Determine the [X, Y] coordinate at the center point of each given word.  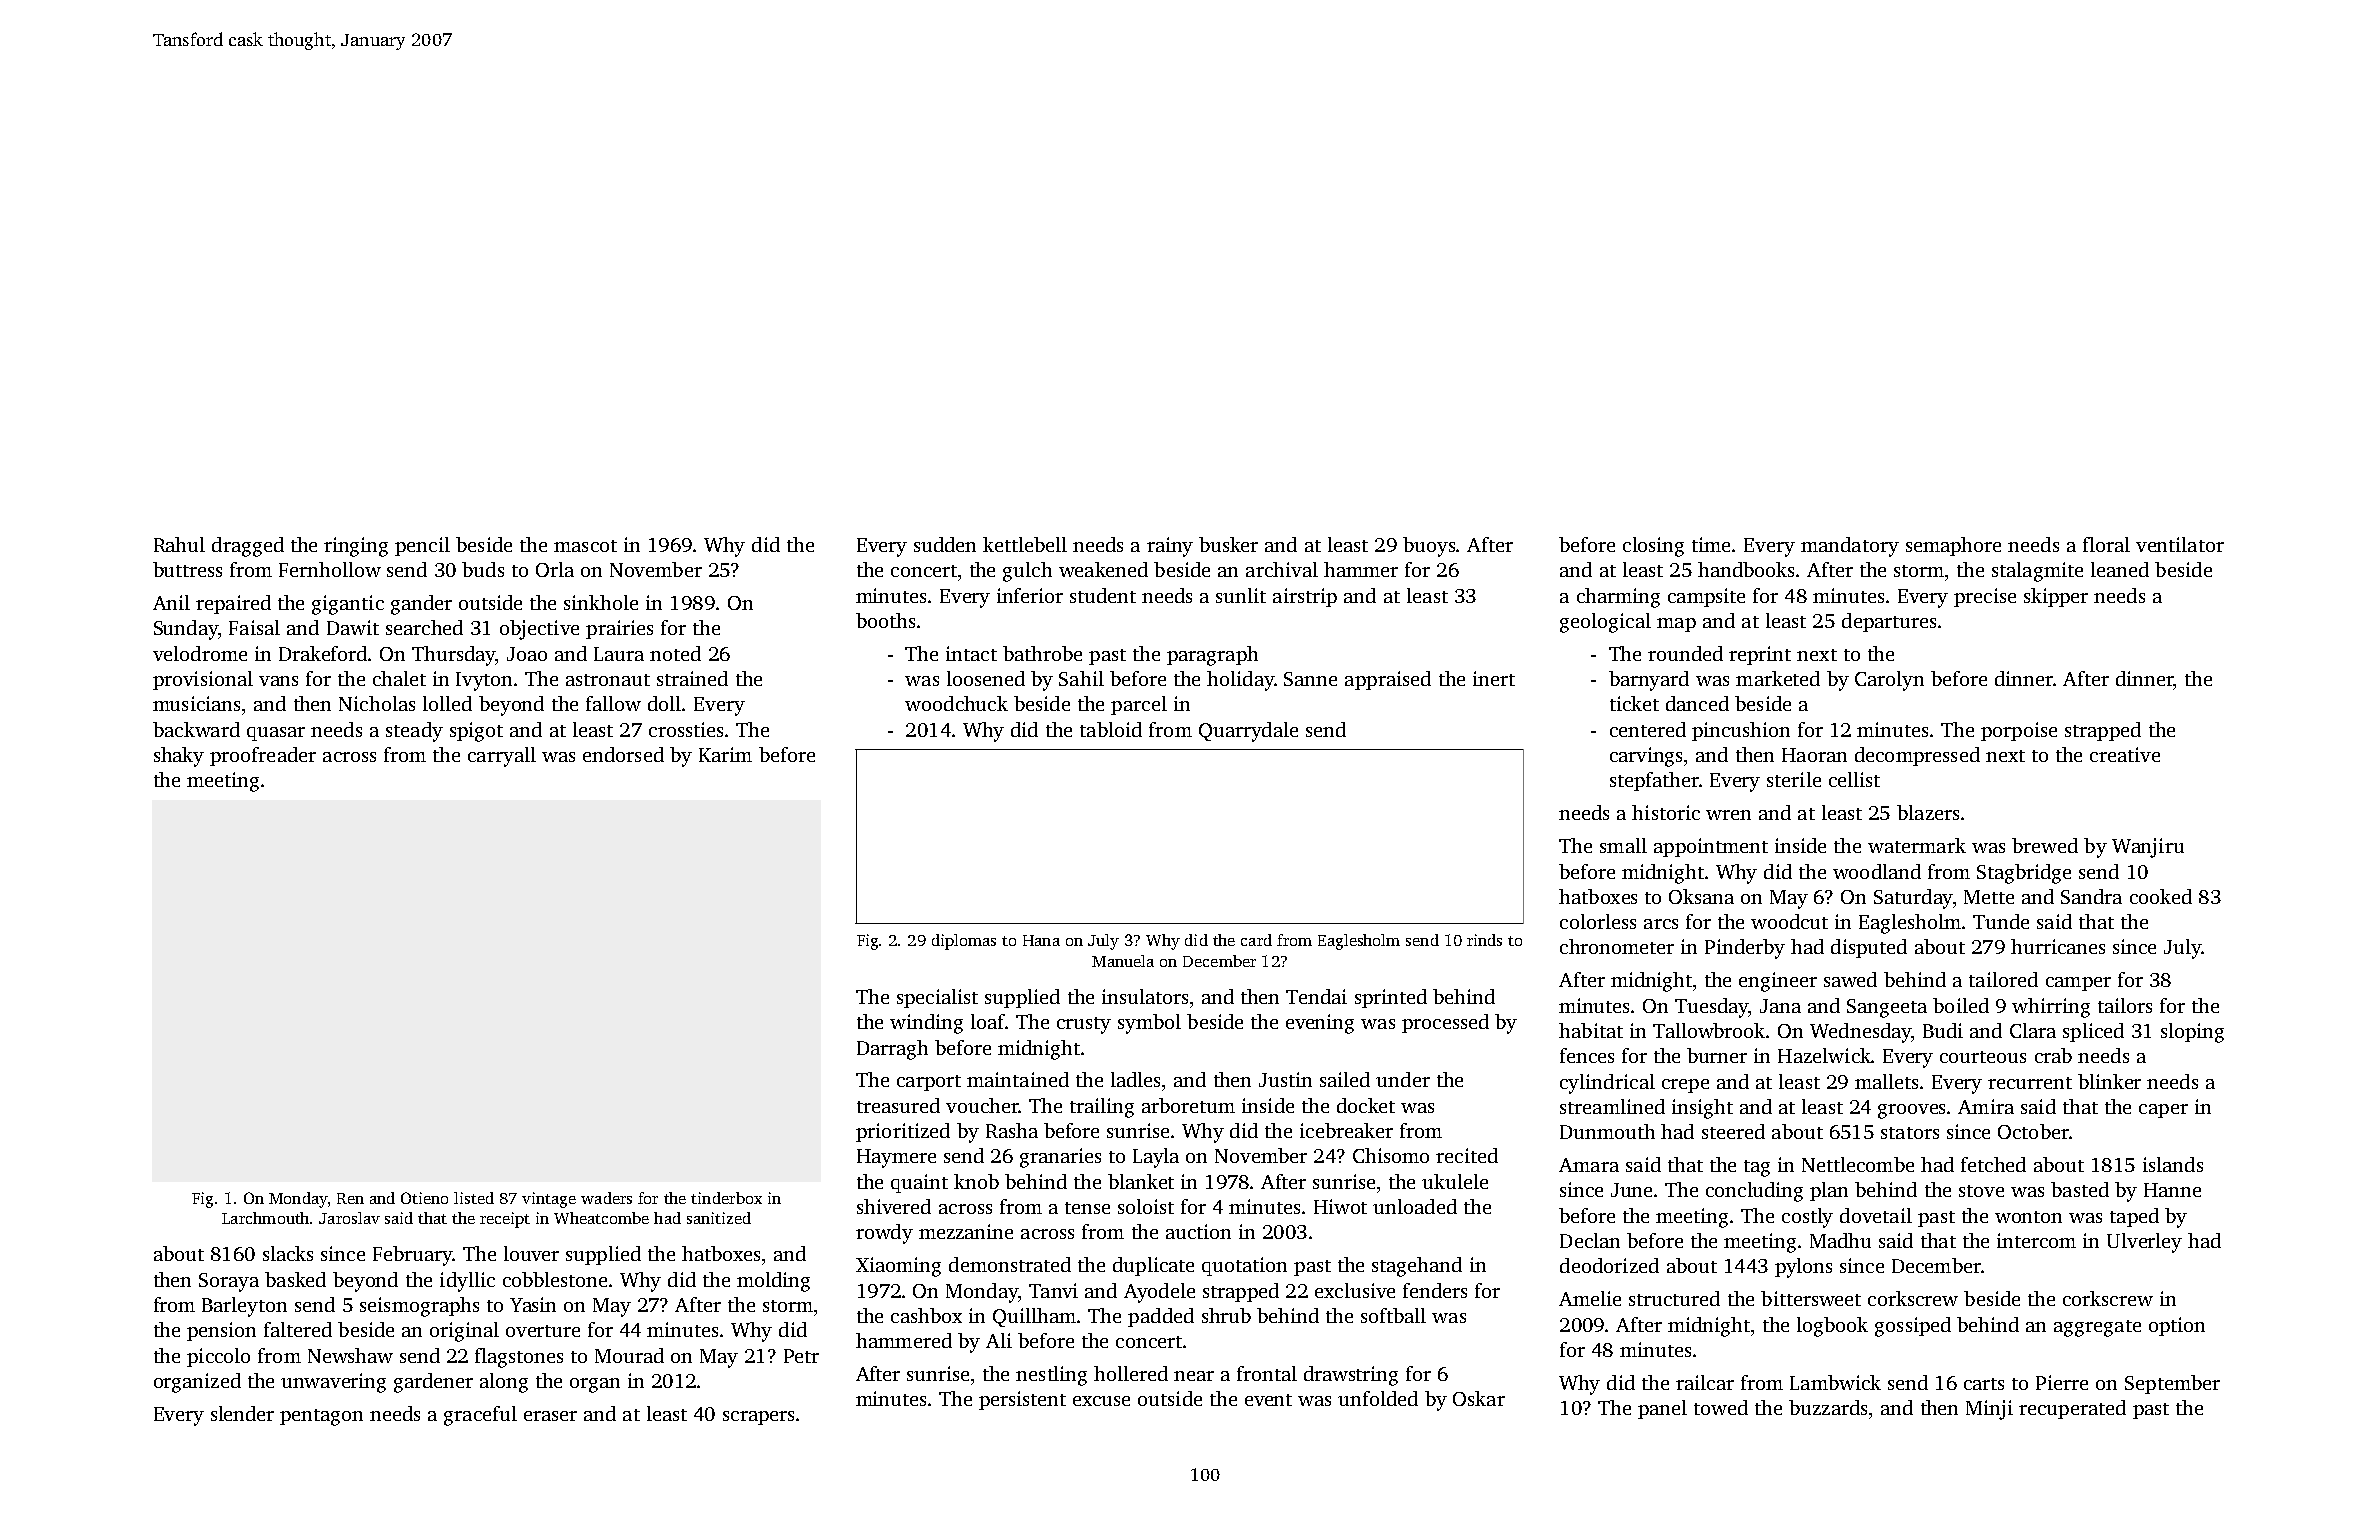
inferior [1030, 595]
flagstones [519, 1358]
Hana [1041, 940]
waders [606, 1198]
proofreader [263, 756]
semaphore [1953, 546]
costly [1807, 1218]
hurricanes [2058, 946]
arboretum [1188, 1105]
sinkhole [601, 602]
